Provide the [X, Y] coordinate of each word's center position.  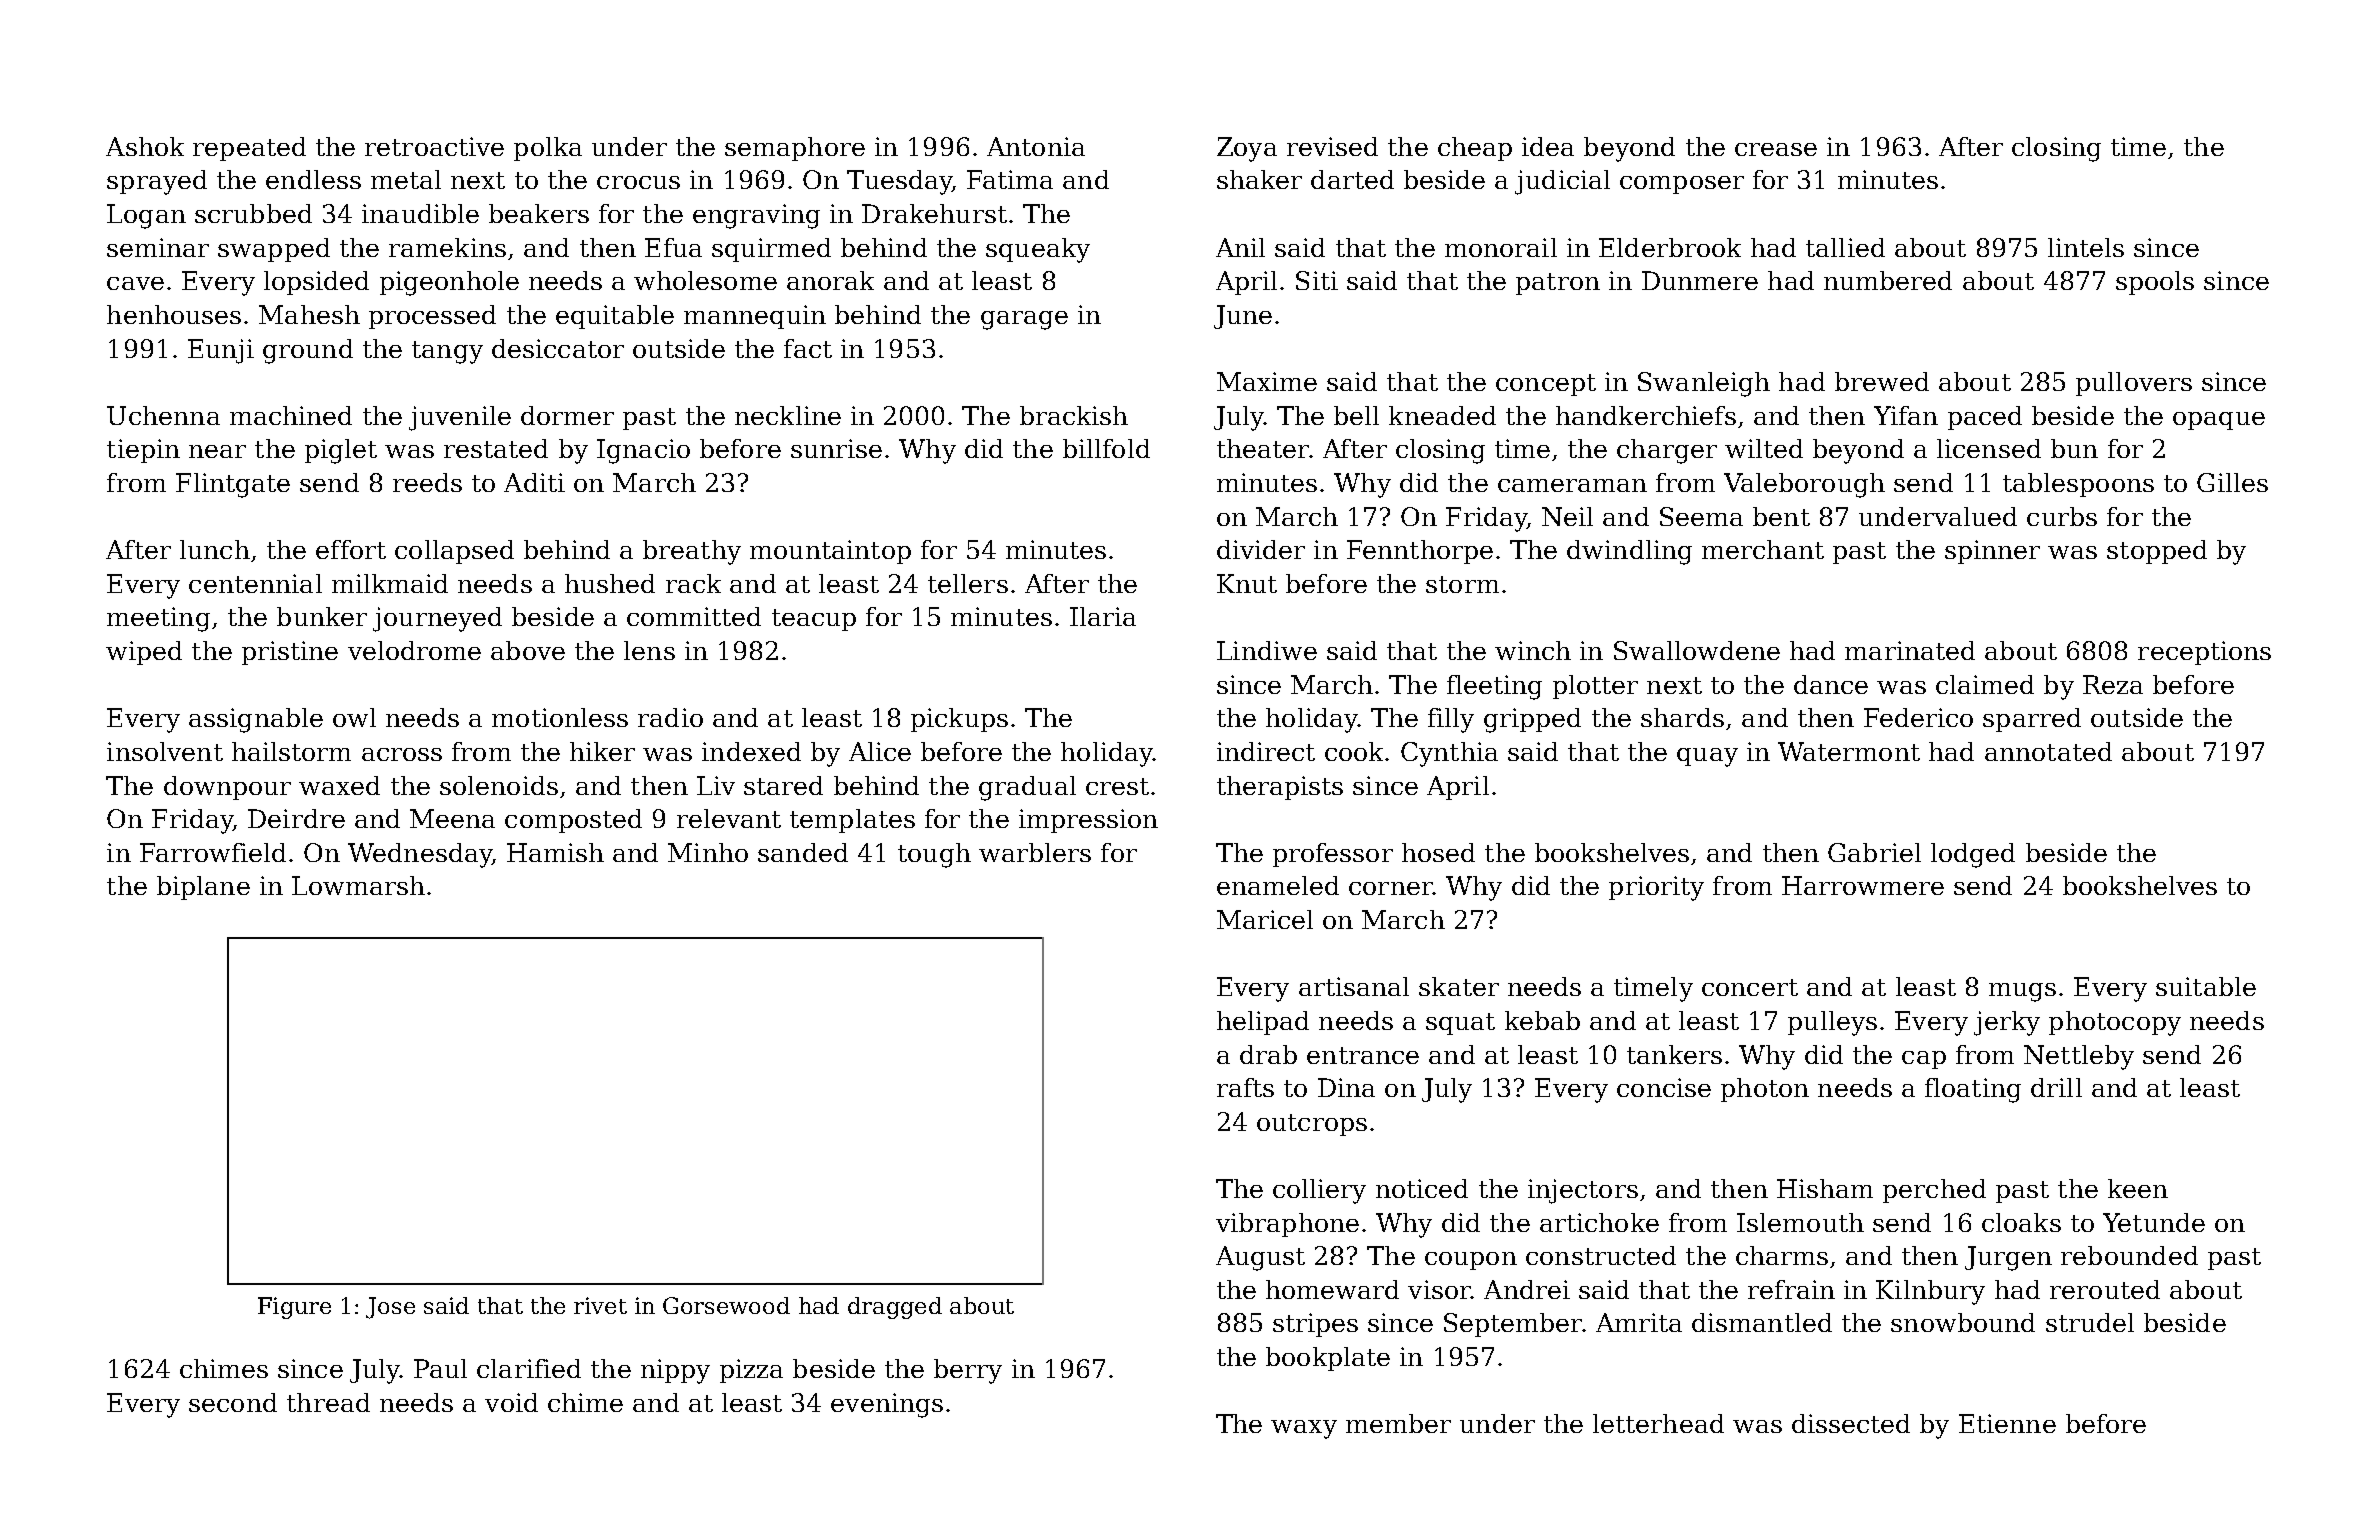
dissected [1851, 1423]
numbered [1888, 280]
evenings [887, 1405]
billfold [1106, 448]
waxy [1304, 1429]
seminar [158, 247]
